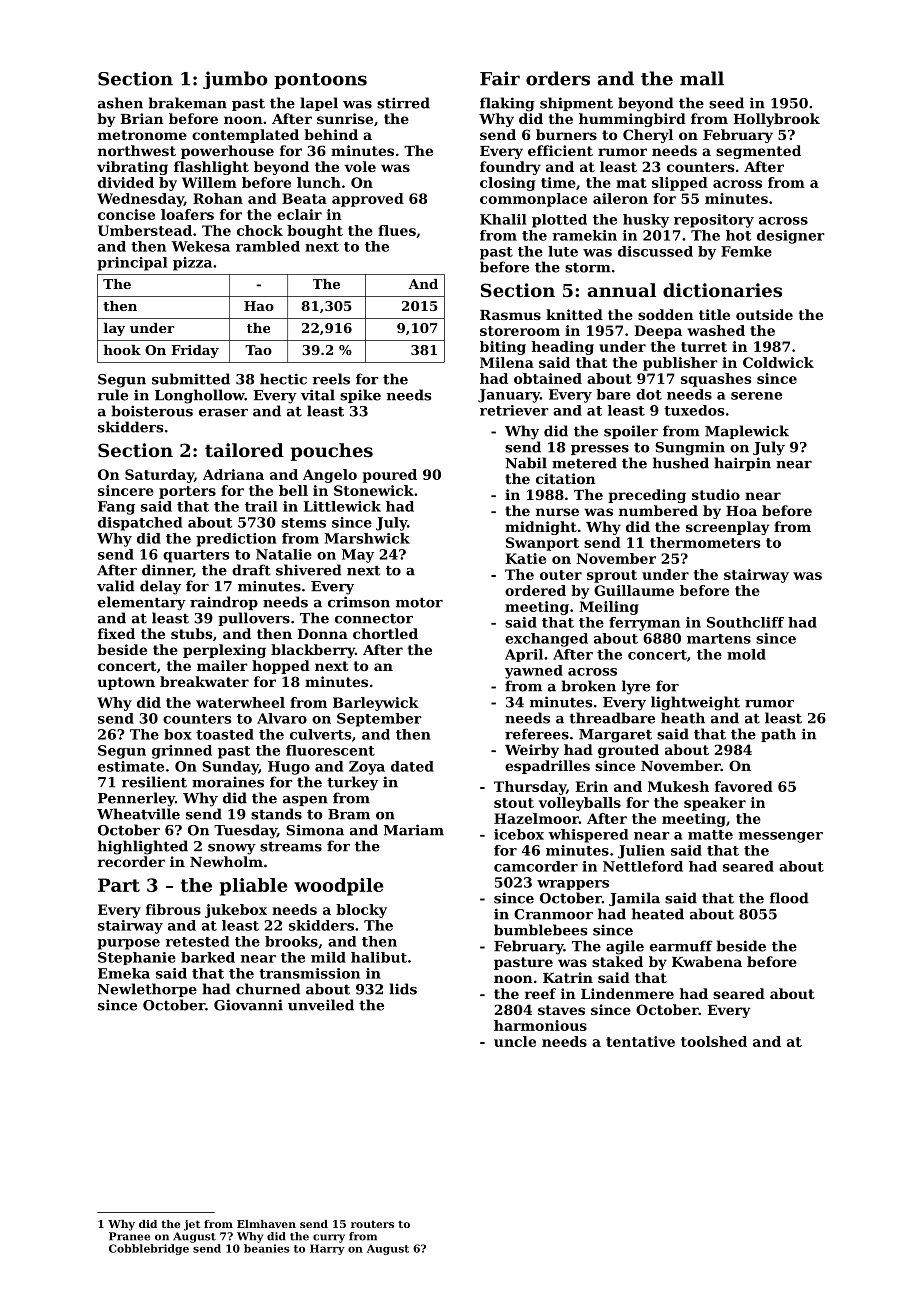 The height and width of the image is (1308, 924). I want to click on rule, so click(112, 395).
